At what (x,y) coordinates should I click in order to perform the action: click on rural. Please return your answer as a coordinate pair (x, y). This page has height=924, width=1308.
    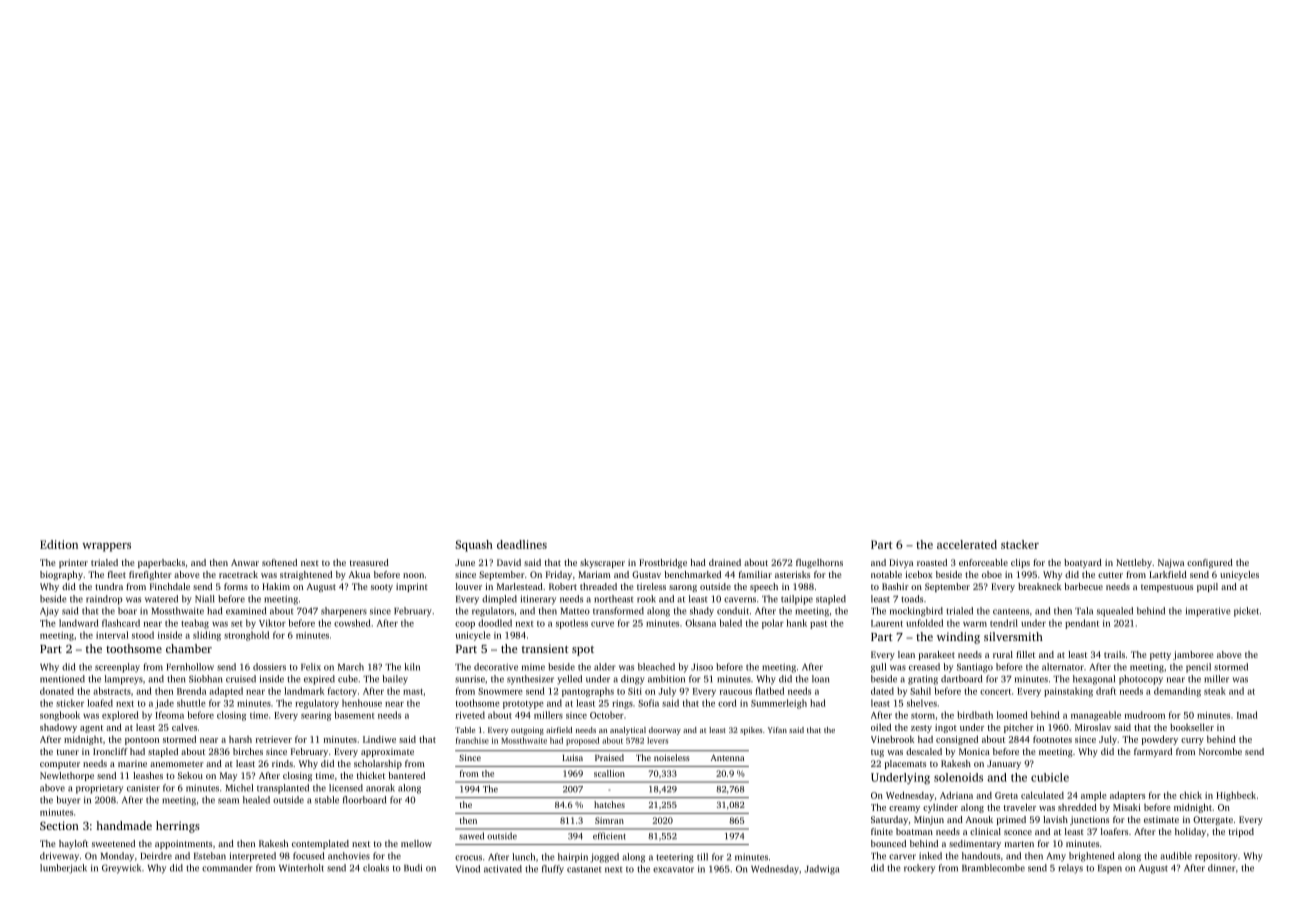
    Looking at the image, I should click on (1003, 654).
